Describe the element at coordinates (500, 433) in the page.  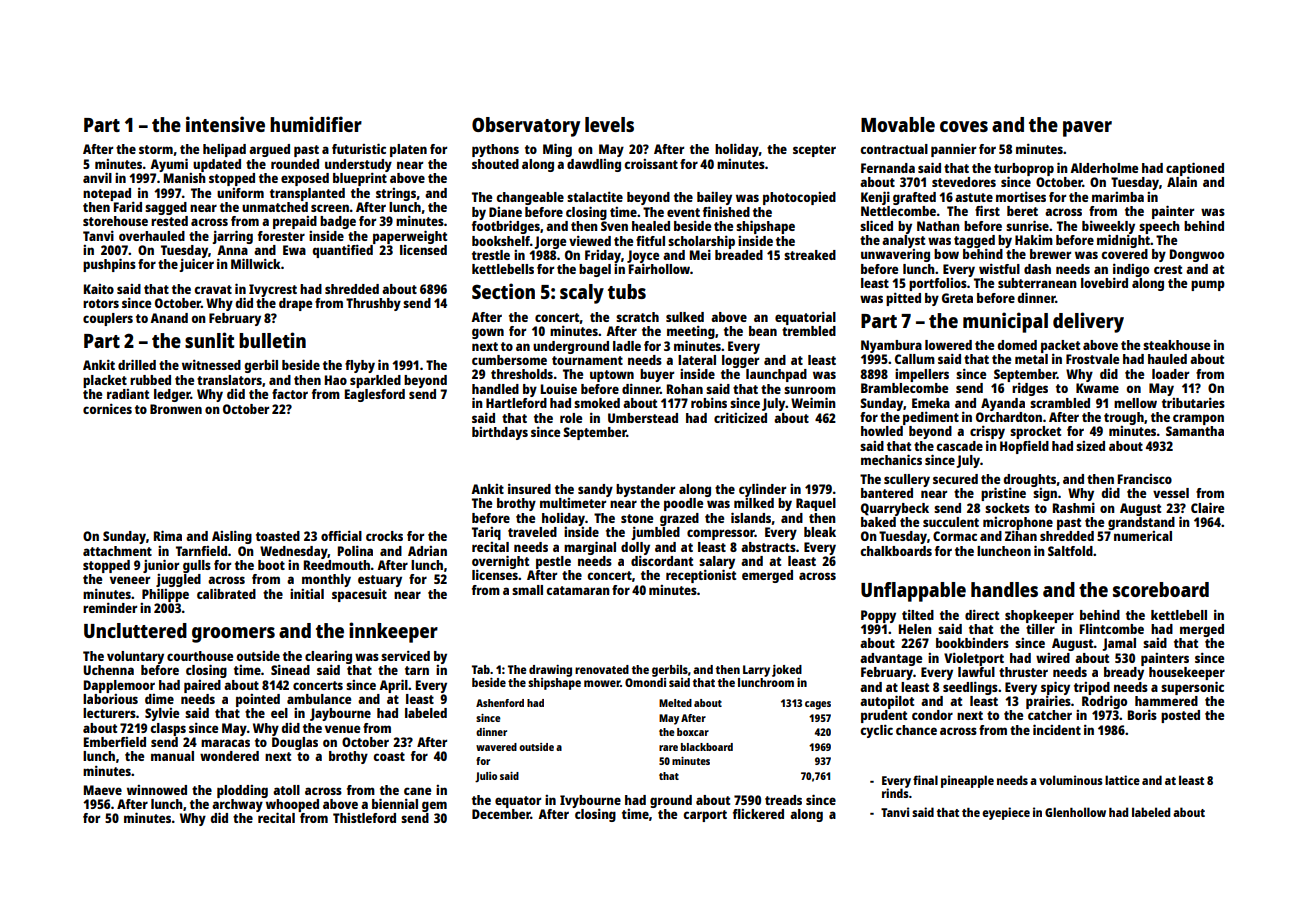
I see `birthdays` at that location.
